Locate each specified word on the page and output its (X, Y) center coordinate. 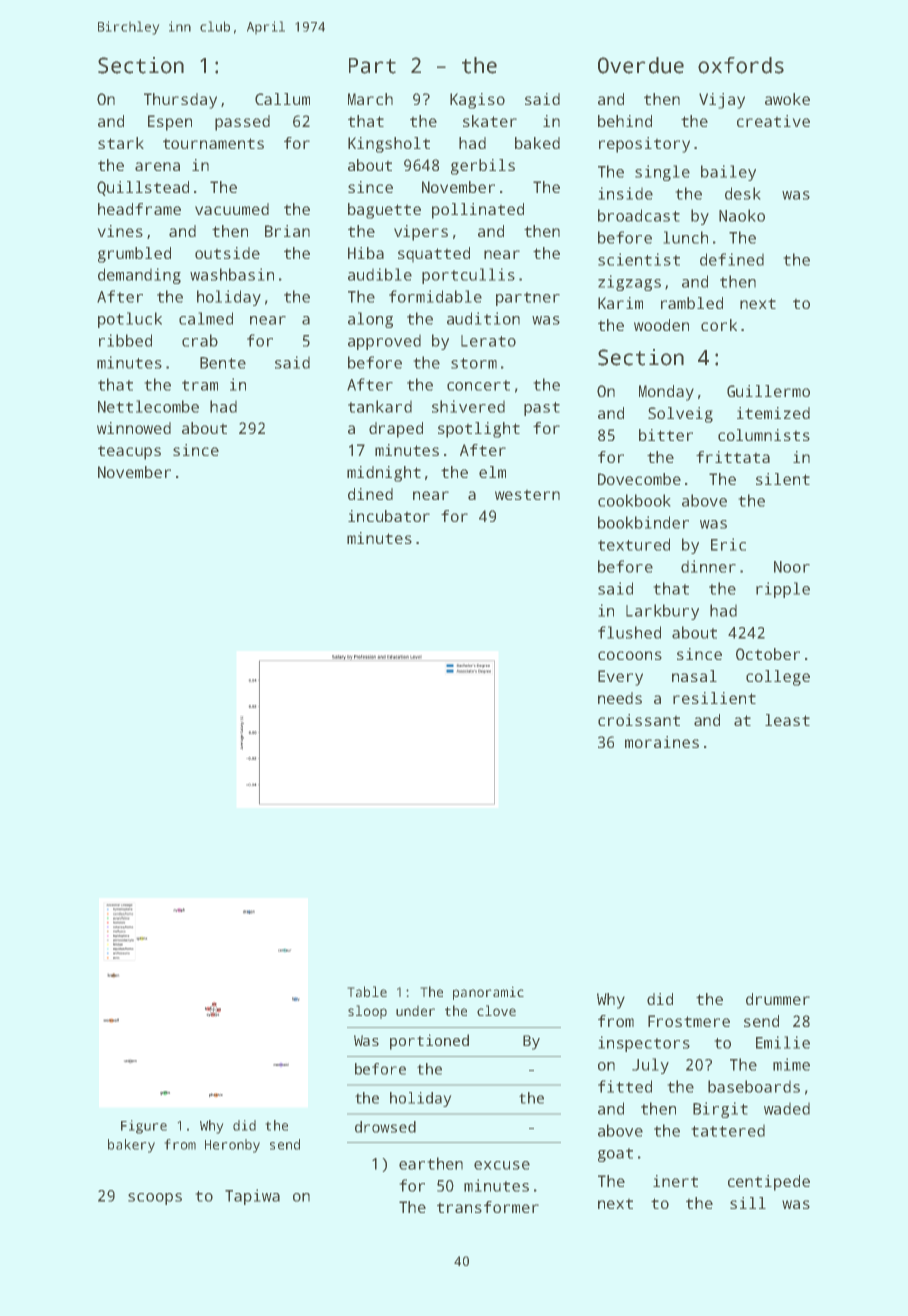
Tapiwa (252, 1197)
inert (675, 1181)
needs (620, 698)
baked (537, 143)
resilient (714, 698)
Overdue (641, 65)
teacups (129, 453)
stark (121, 143)
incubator (389, 516)
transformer (488, 1207)
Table (367, 991)
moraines (662, 742)
